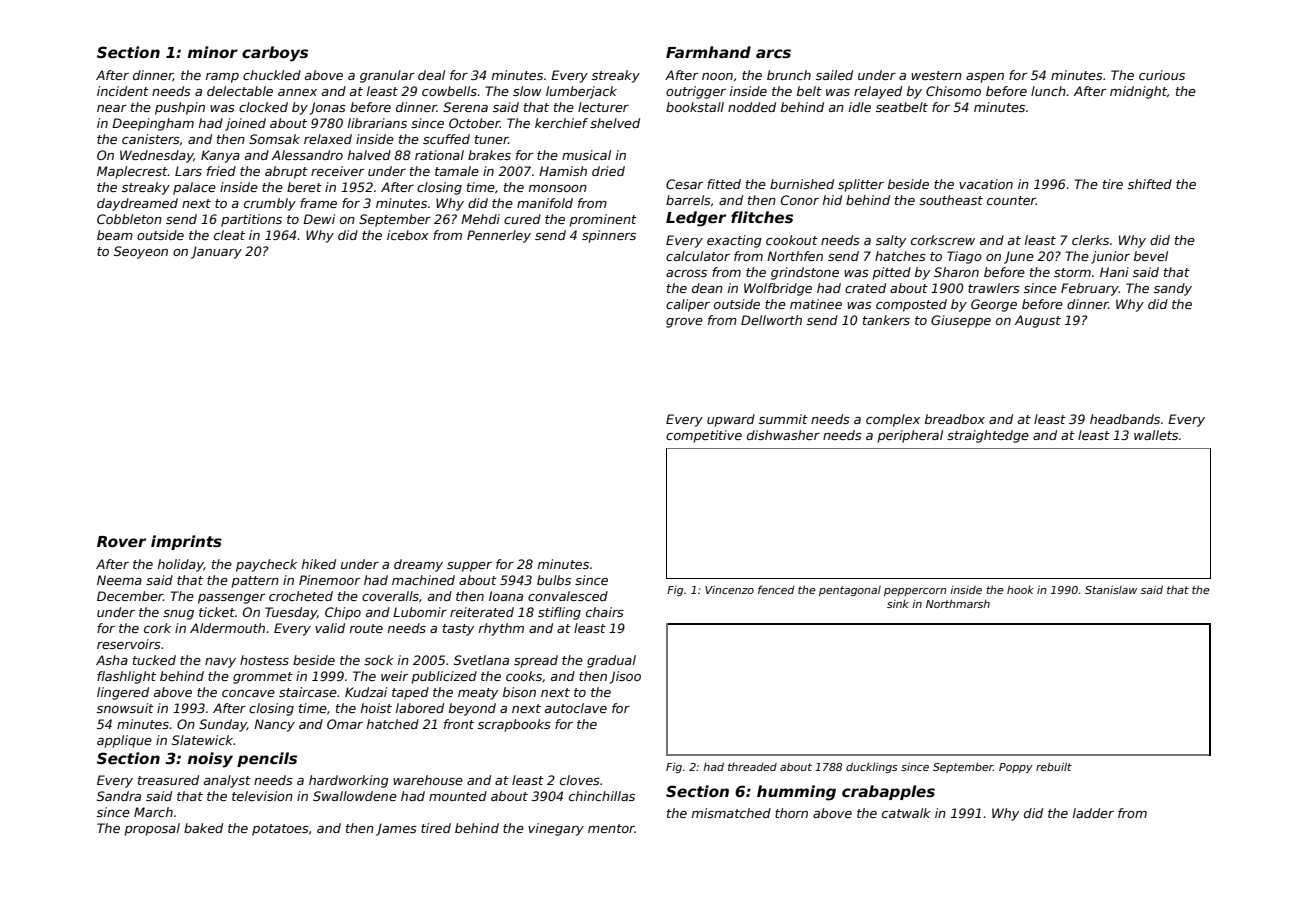 The image size is (1308, 924). What do you see at coordinates (216, 252) in the image?
I see `January` at bounding box center [216, 252].
